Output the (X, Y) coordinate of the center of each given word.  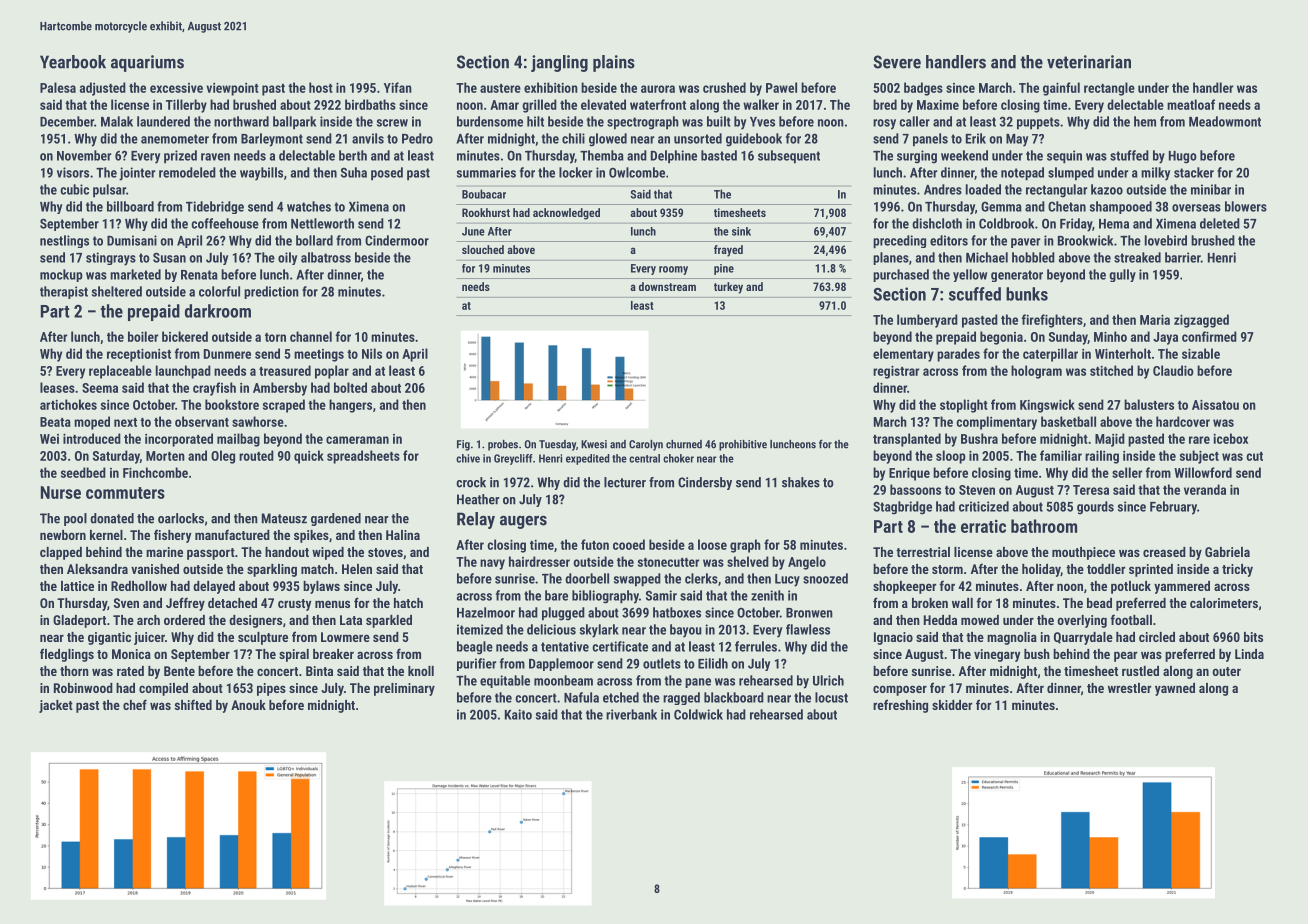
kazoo (1107, 189)
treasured (285, 370)
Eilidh (713, 663)
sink (741, 231)
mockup (61, 275)
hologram (1036, 372)
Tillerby (186, 106)
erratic (983, 526)
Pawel (781, 87)
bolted (350, 387)
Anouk (248, 705)
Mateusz (284, 518)
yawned (1175, 689)
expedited (588, 459)
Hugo (1183, 157)
